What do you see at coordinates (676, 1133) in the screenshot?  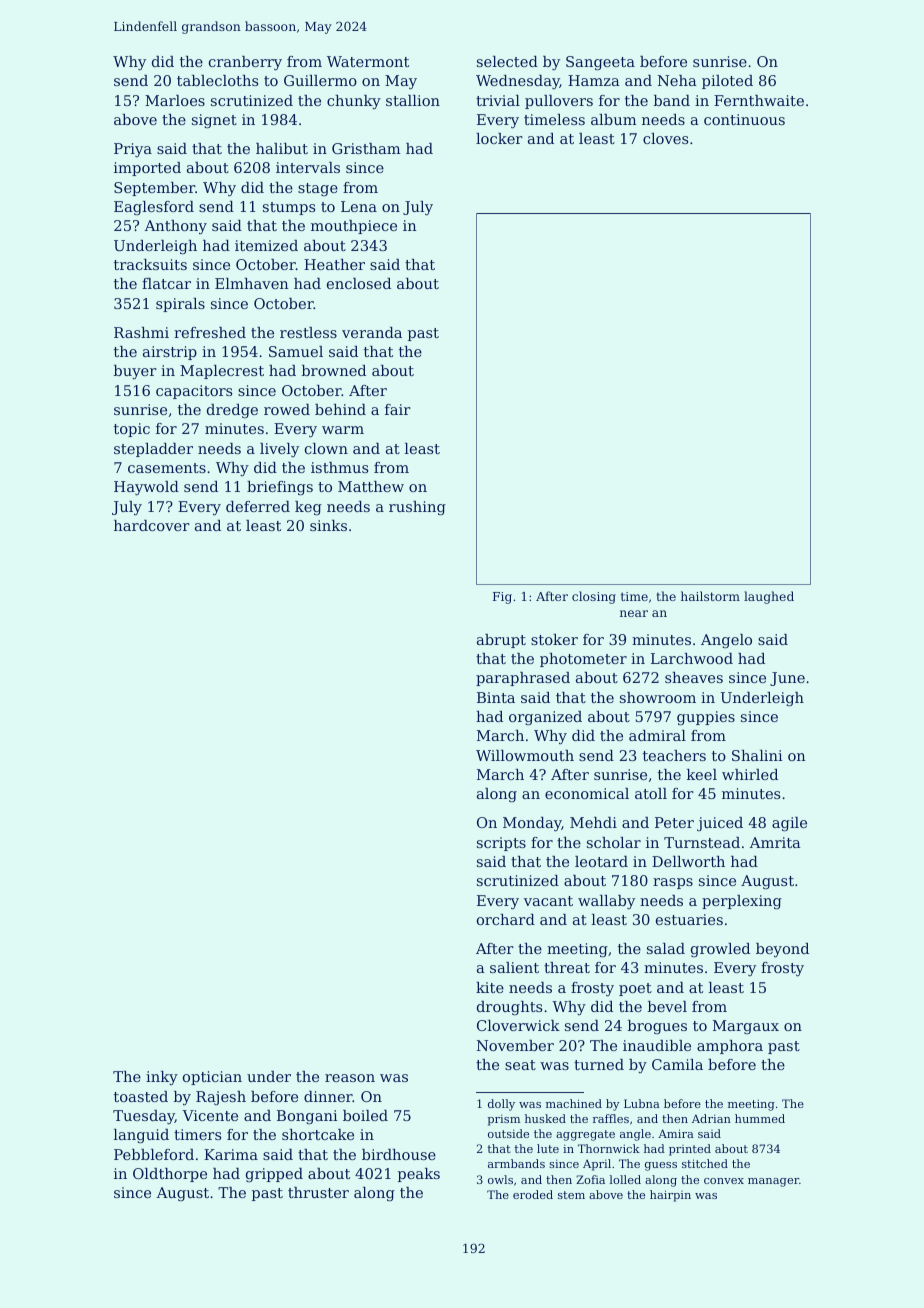 I see `Amira` at bounding box center [676, 1133].
